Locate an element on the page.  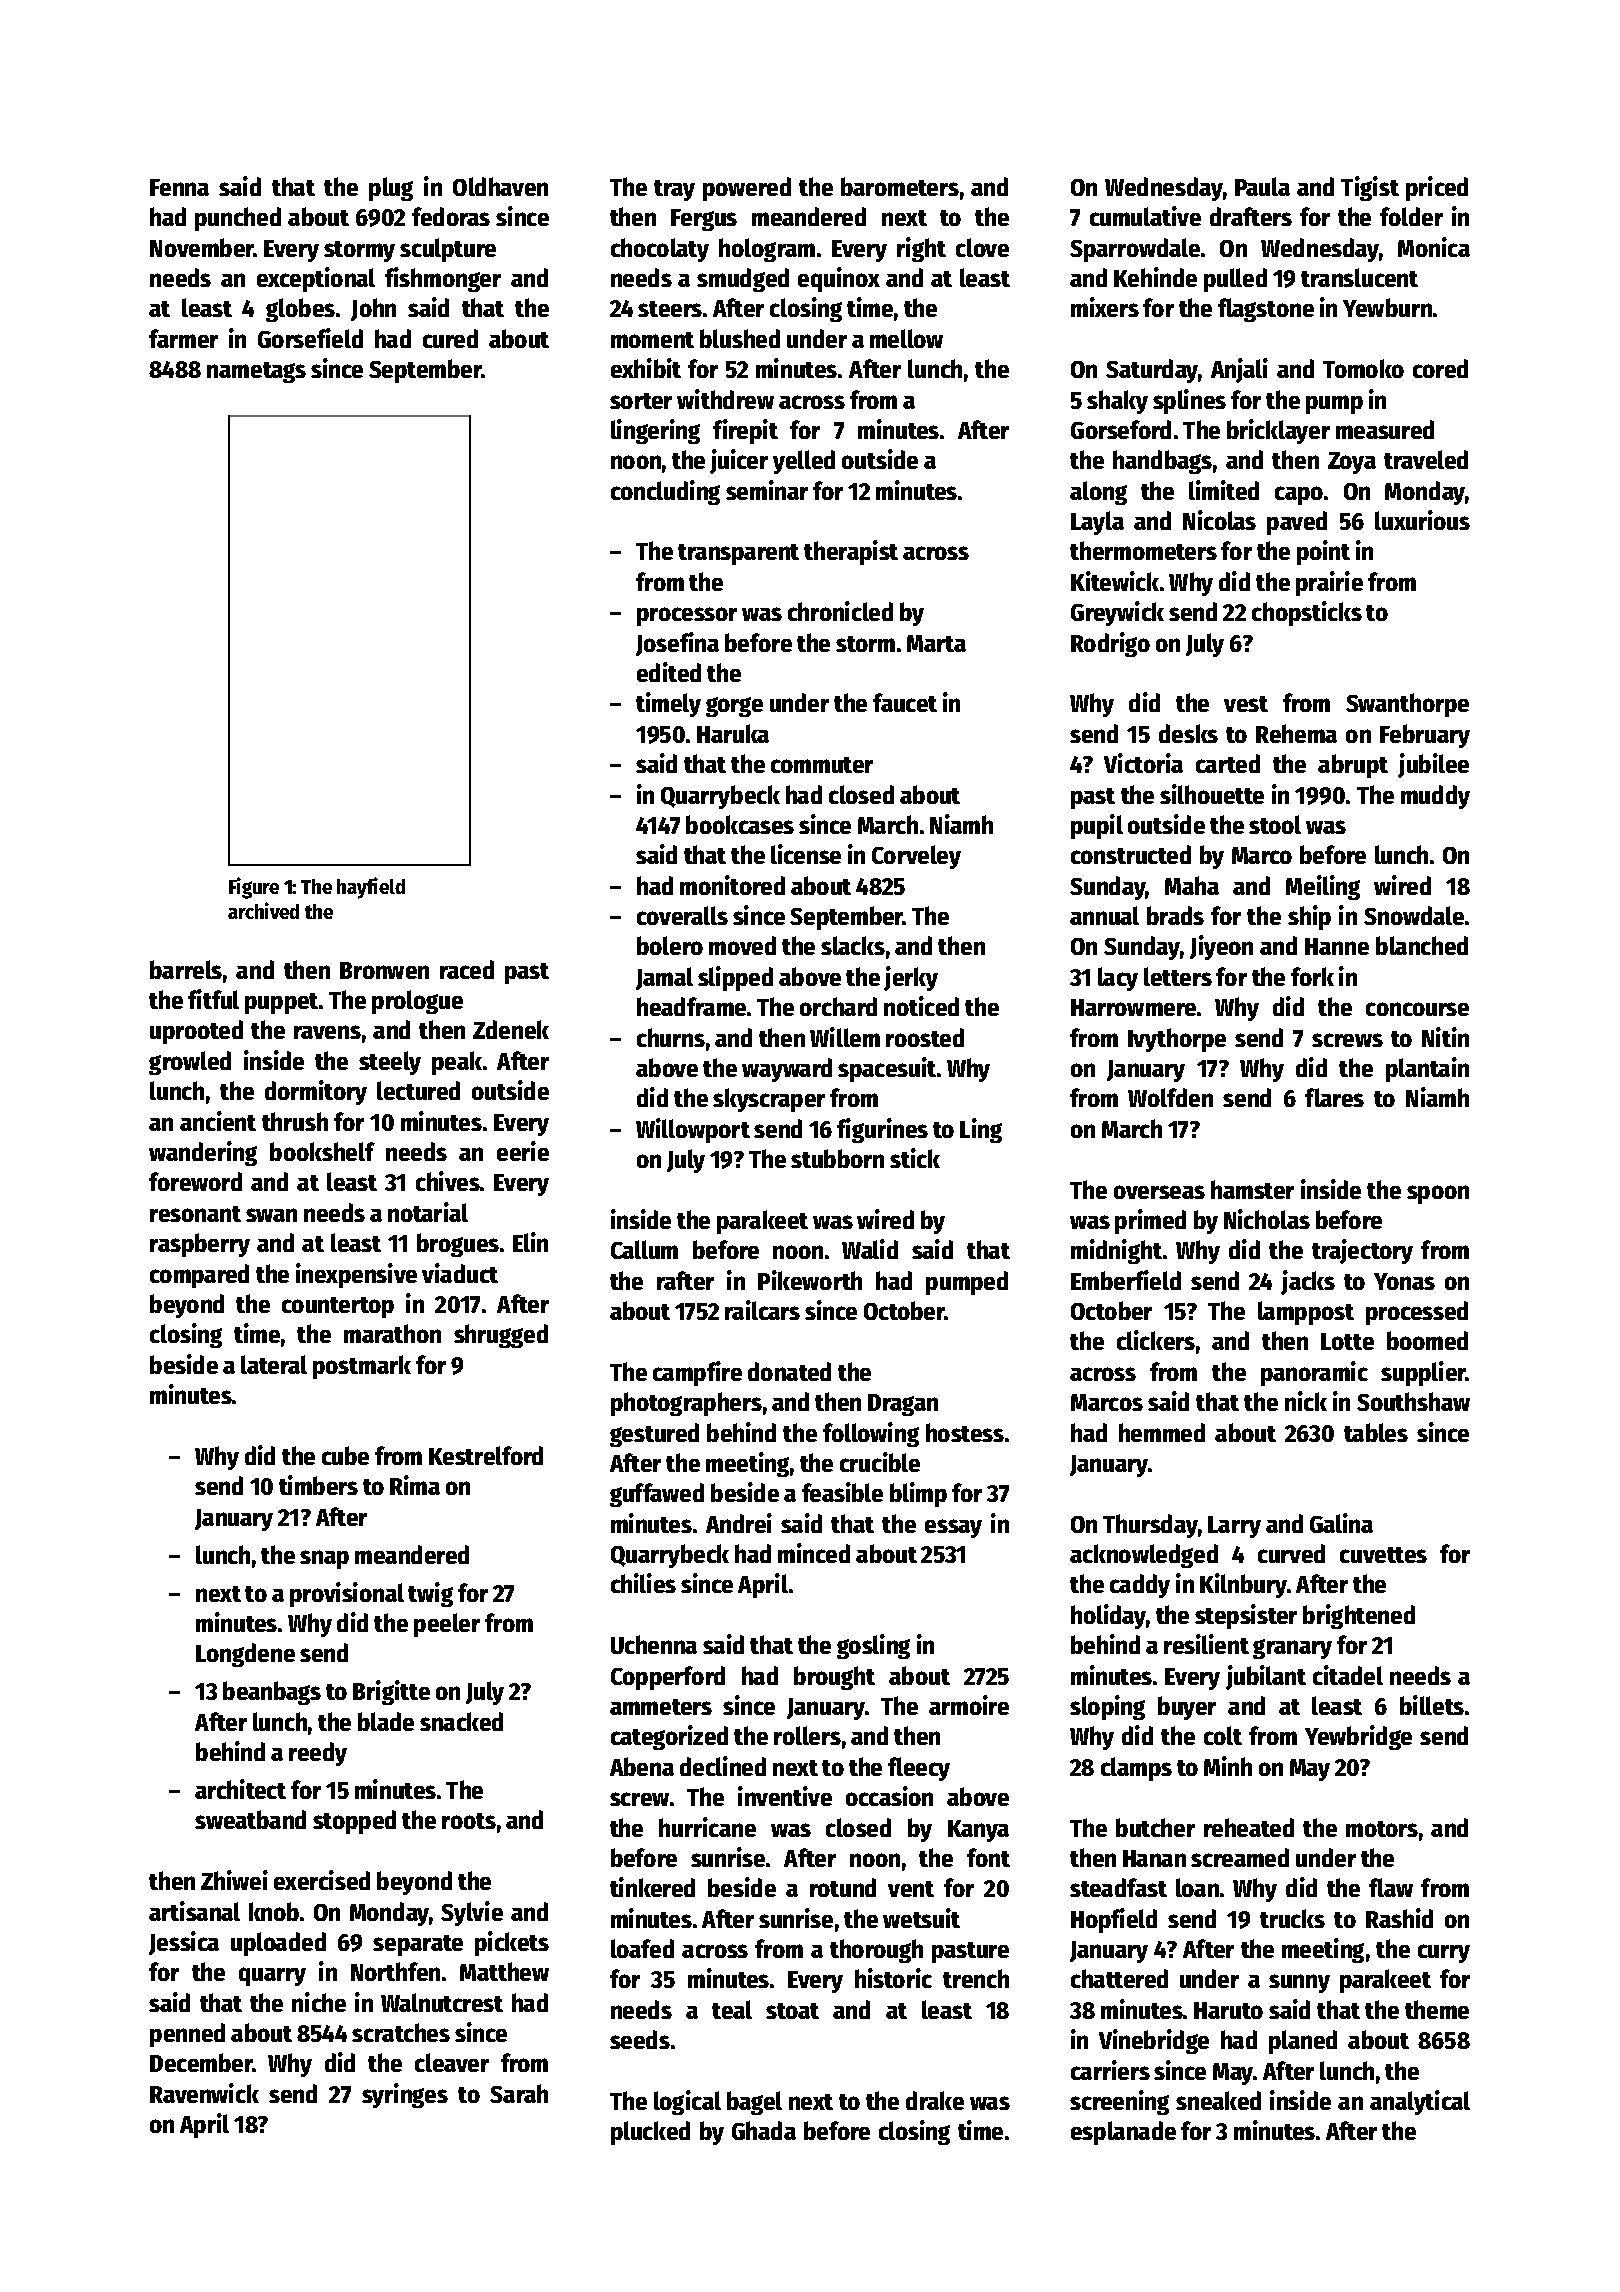
cumulative is located at coordinates (1145, 216).
